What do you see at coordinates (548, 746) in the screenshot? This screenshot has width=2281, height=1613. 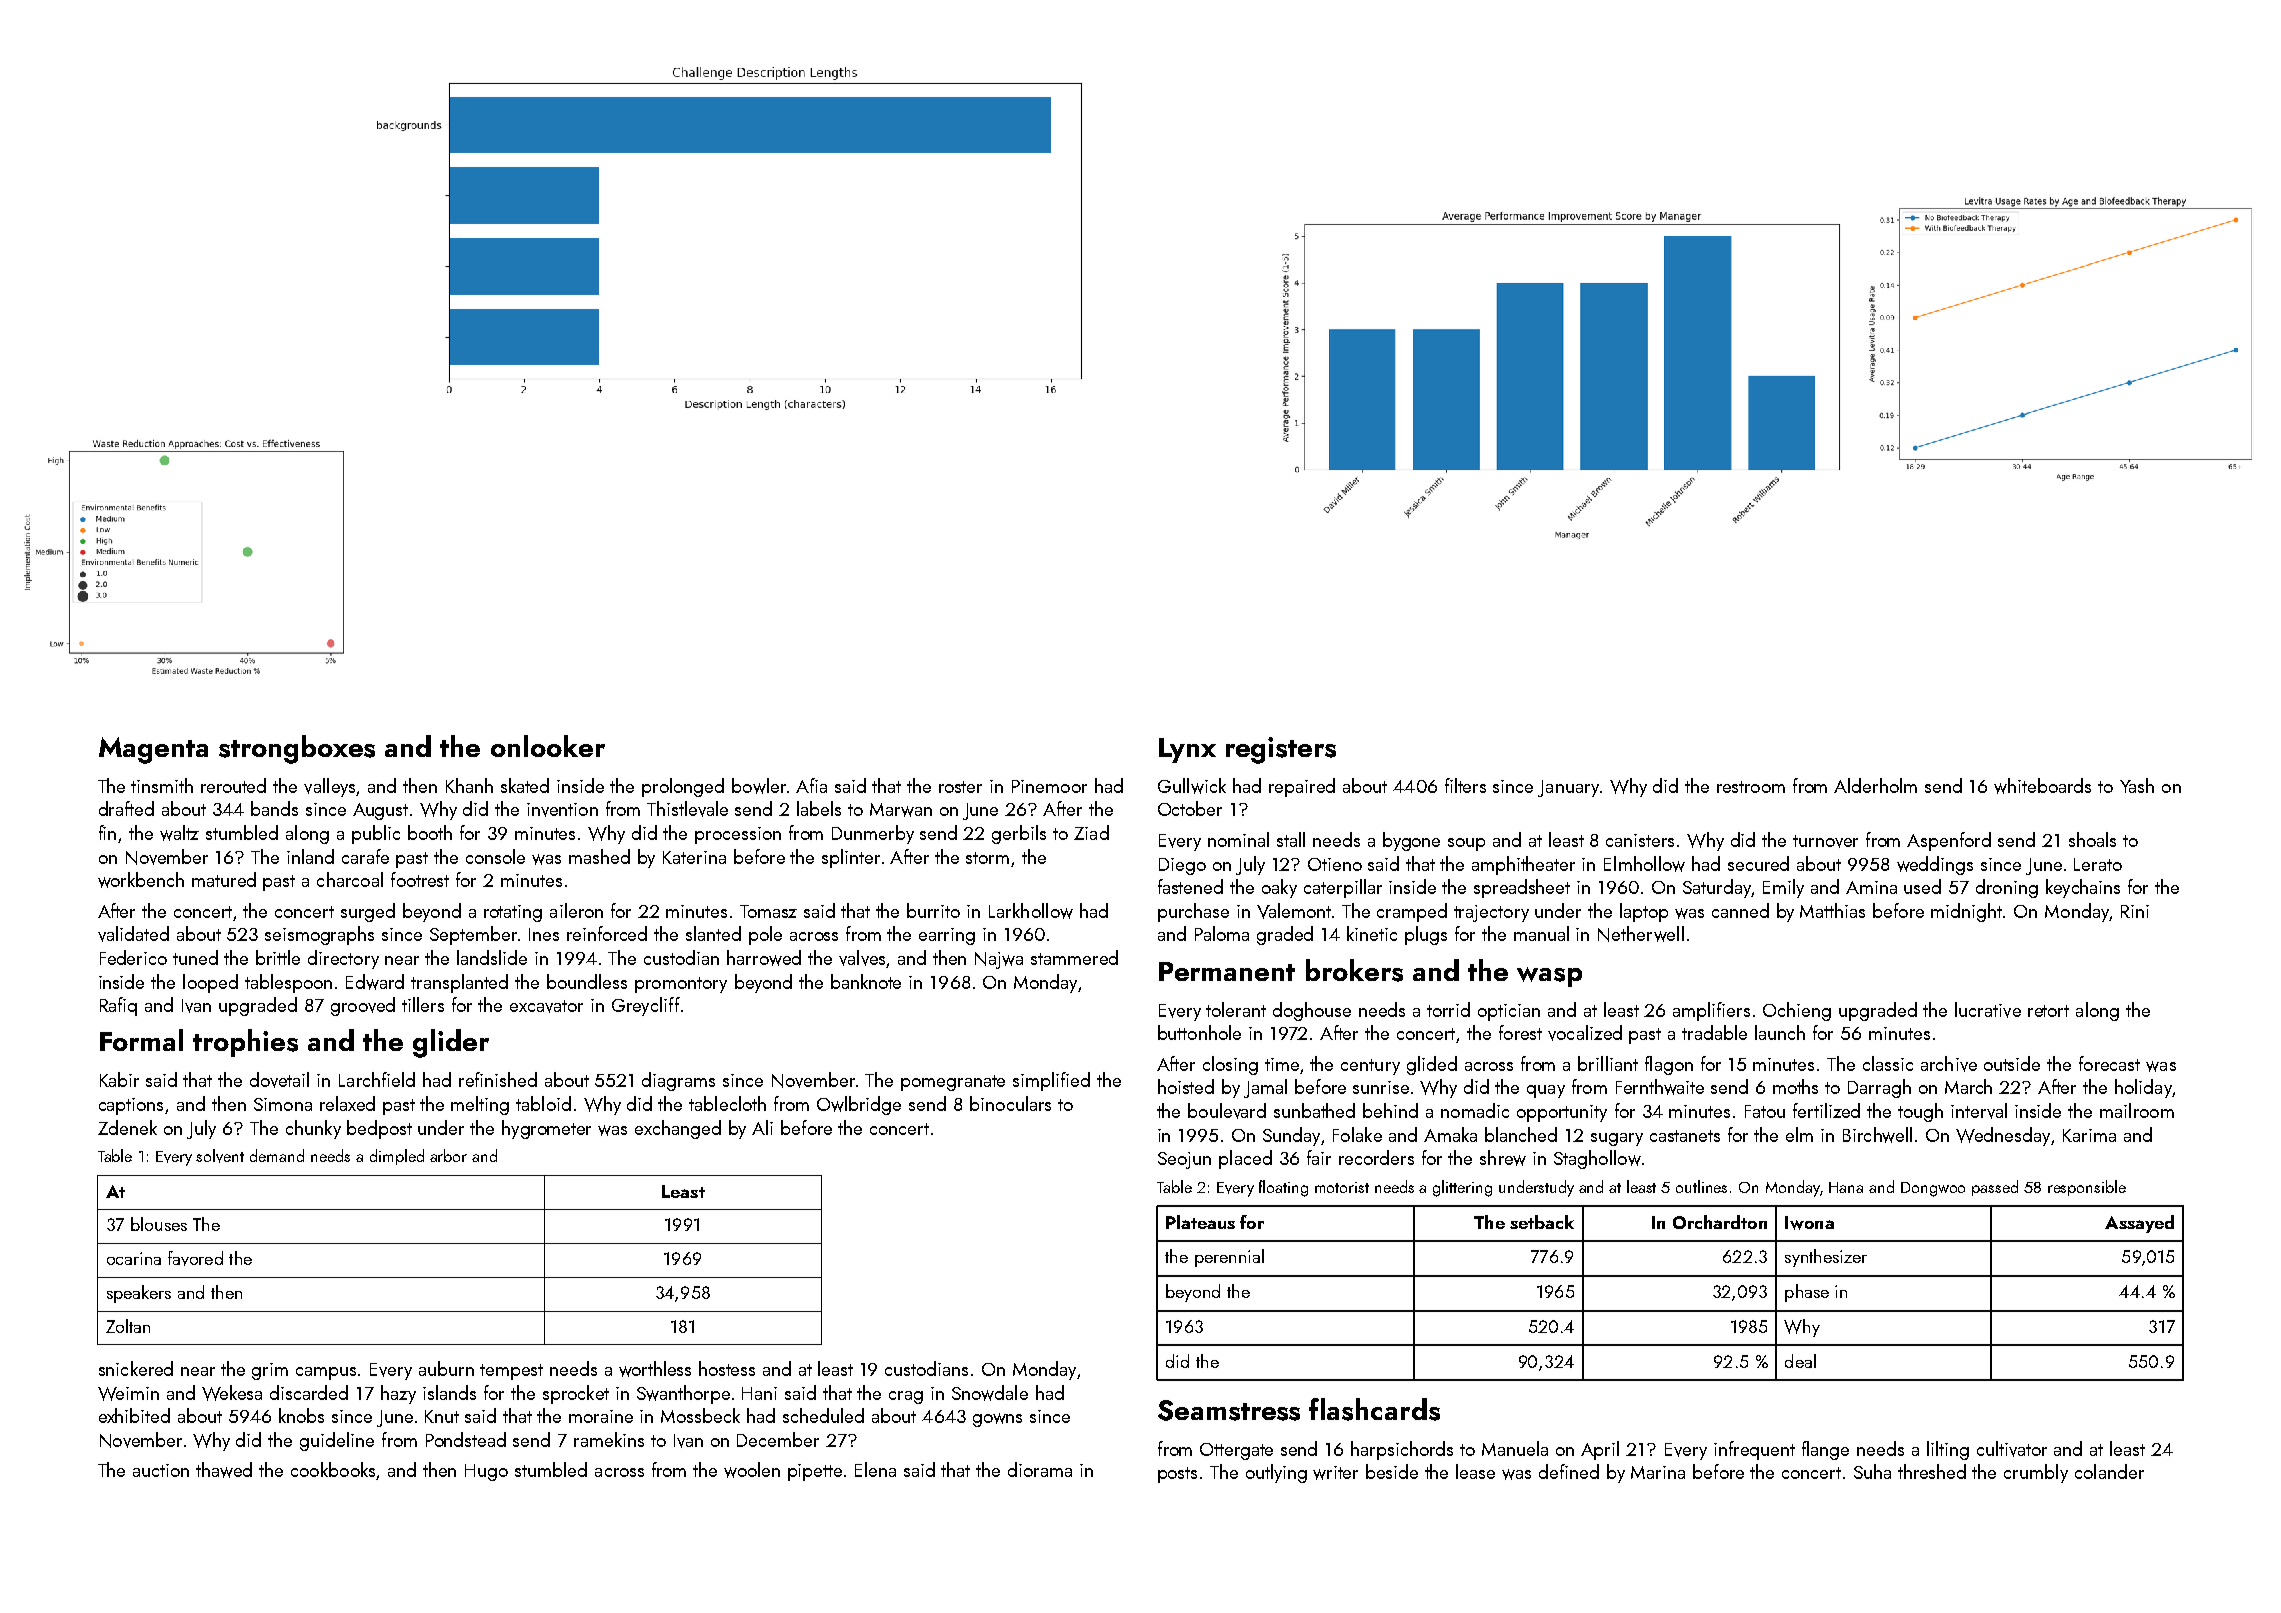 I see `onlooker` at bounding box center [548, 746].
